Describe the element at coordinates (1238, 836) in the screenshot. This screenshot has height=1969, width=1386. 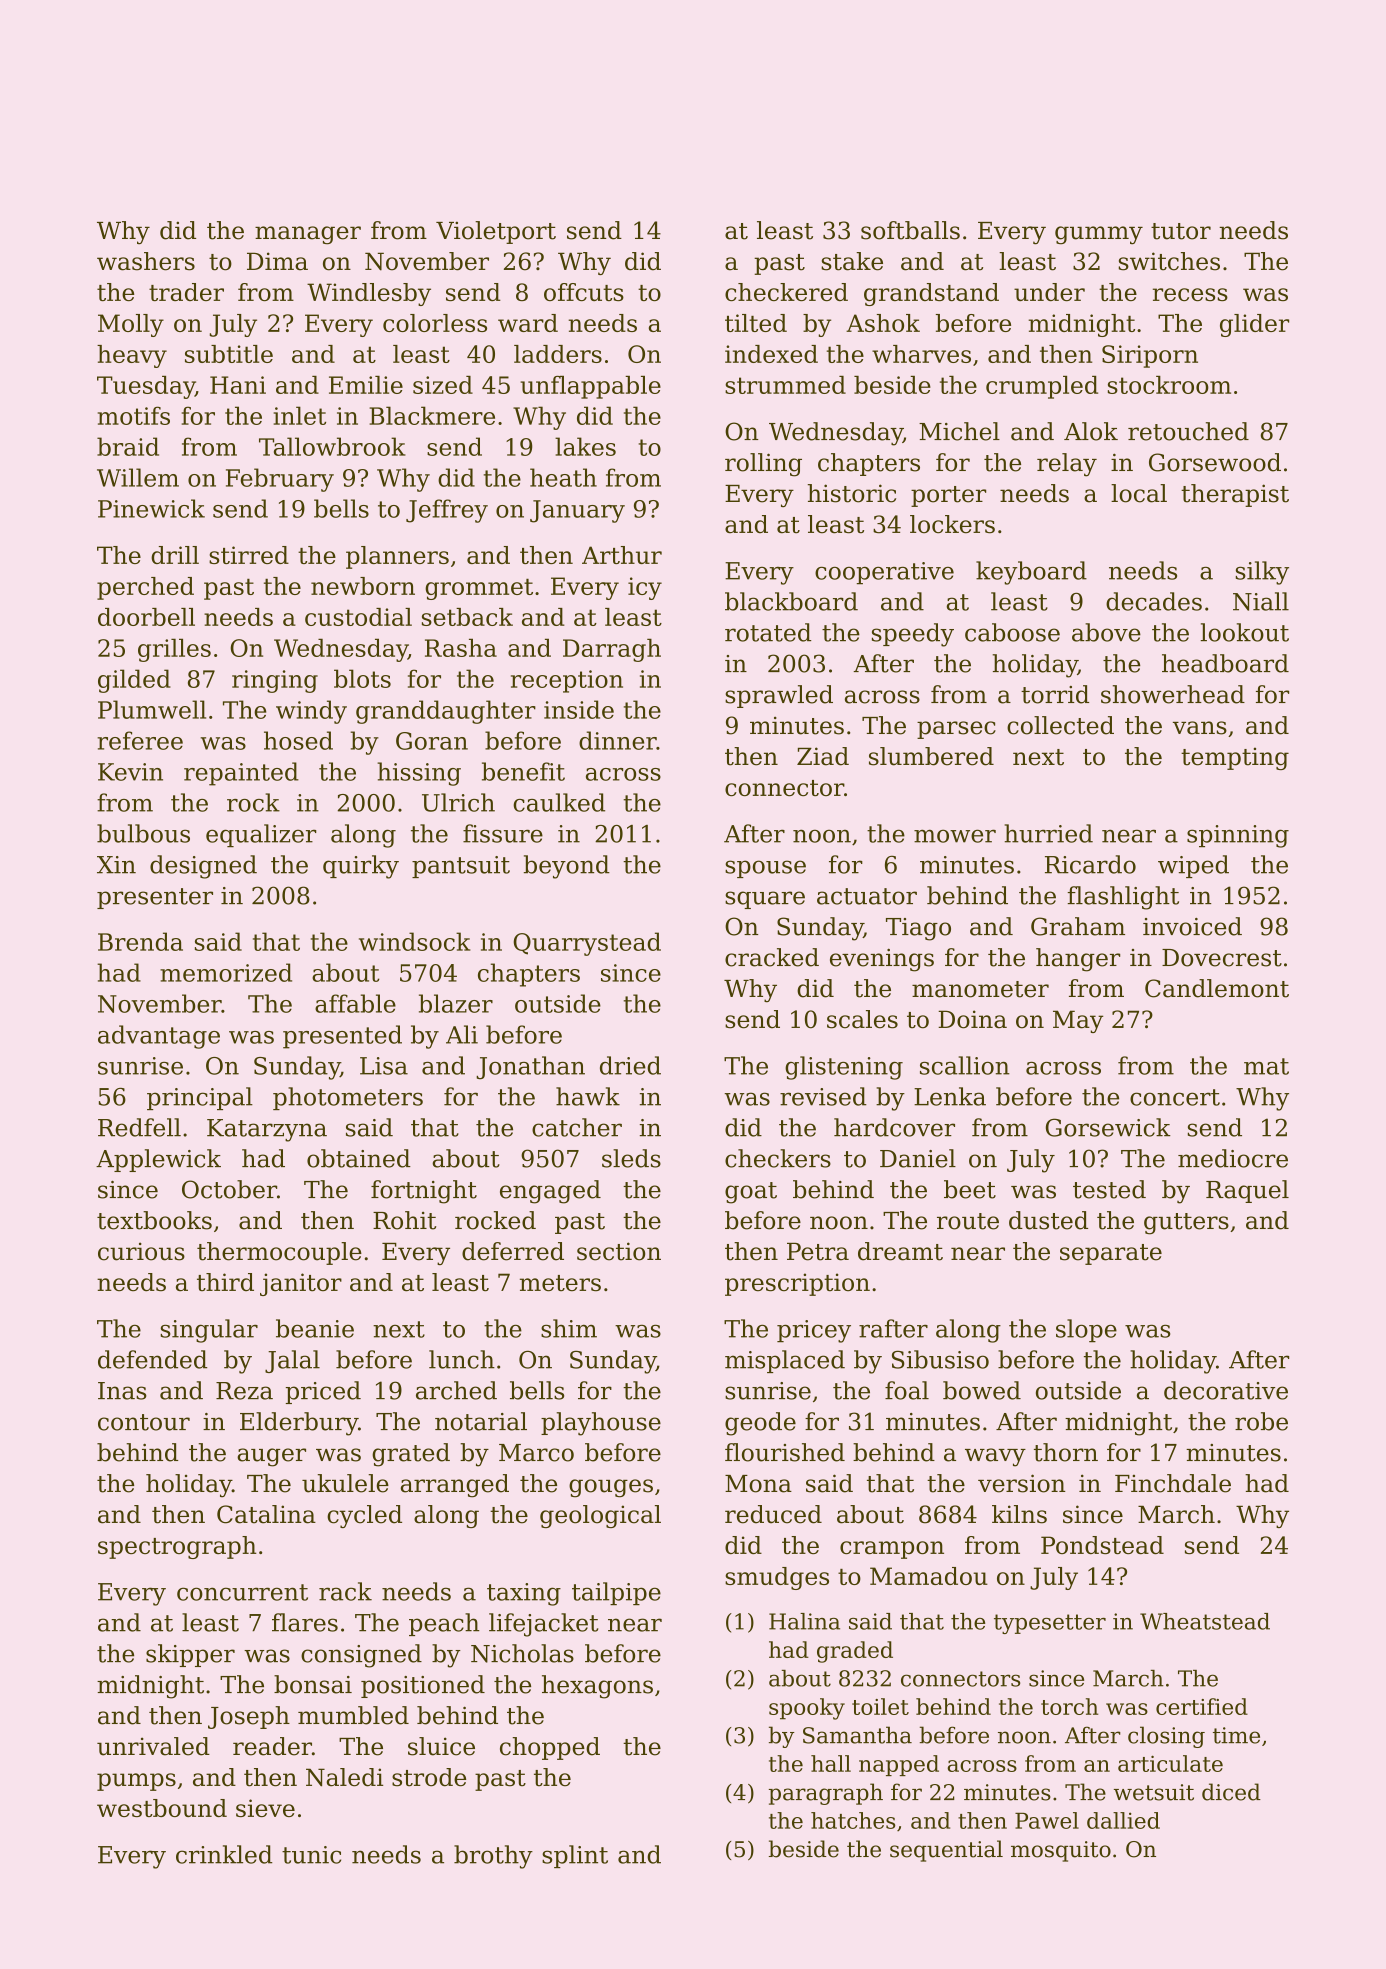
I see `spinning` at that location.
